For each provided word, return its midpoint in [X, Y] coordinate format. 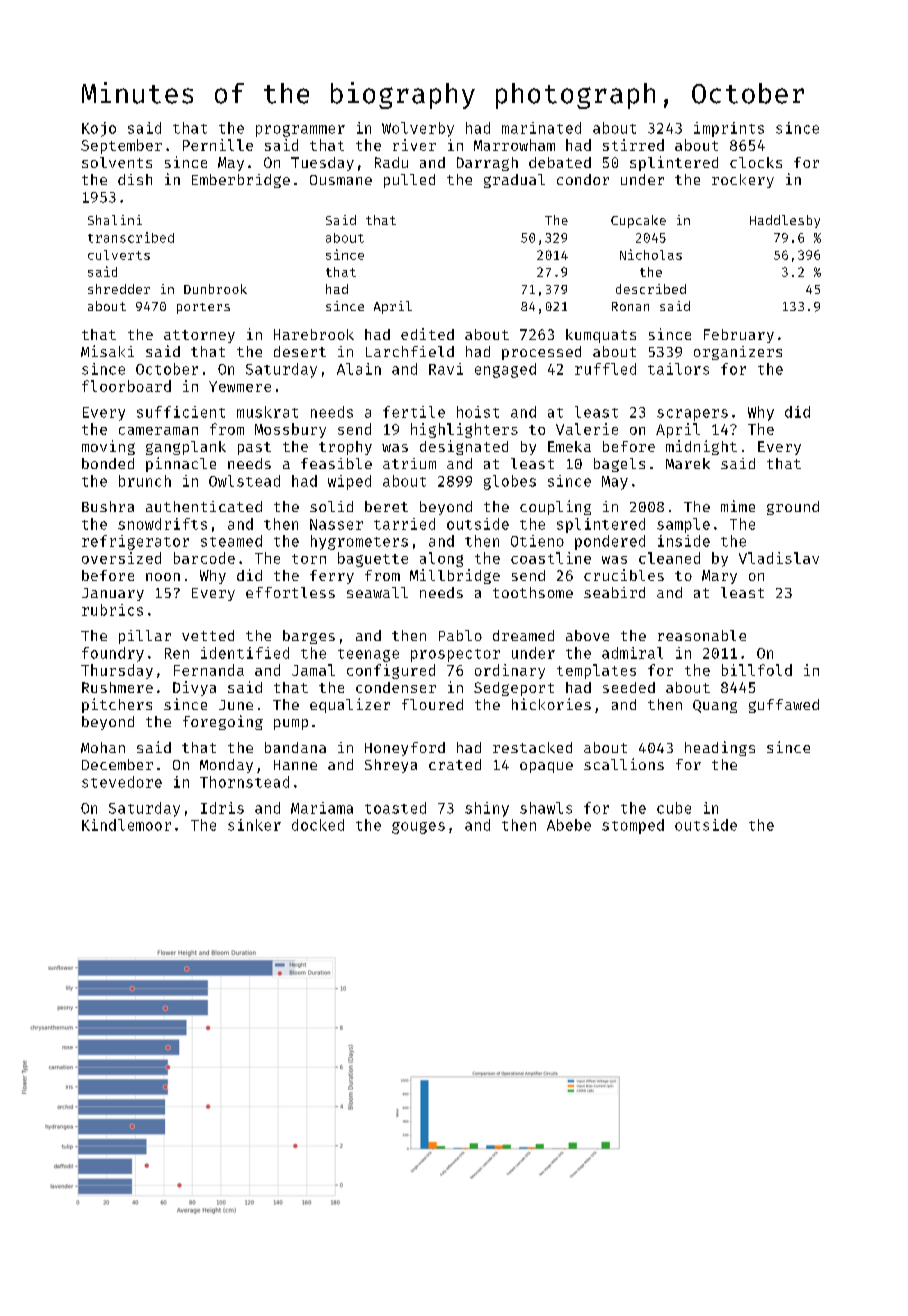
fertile [414, 412]
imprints [729, 129]
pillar [145, 637]
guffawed [784, 706]
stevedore [122, 782]
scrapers [692, 415]
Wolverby [418, 129]
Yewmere [240, 386]
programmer [300, 131]
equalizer [350, 705]
